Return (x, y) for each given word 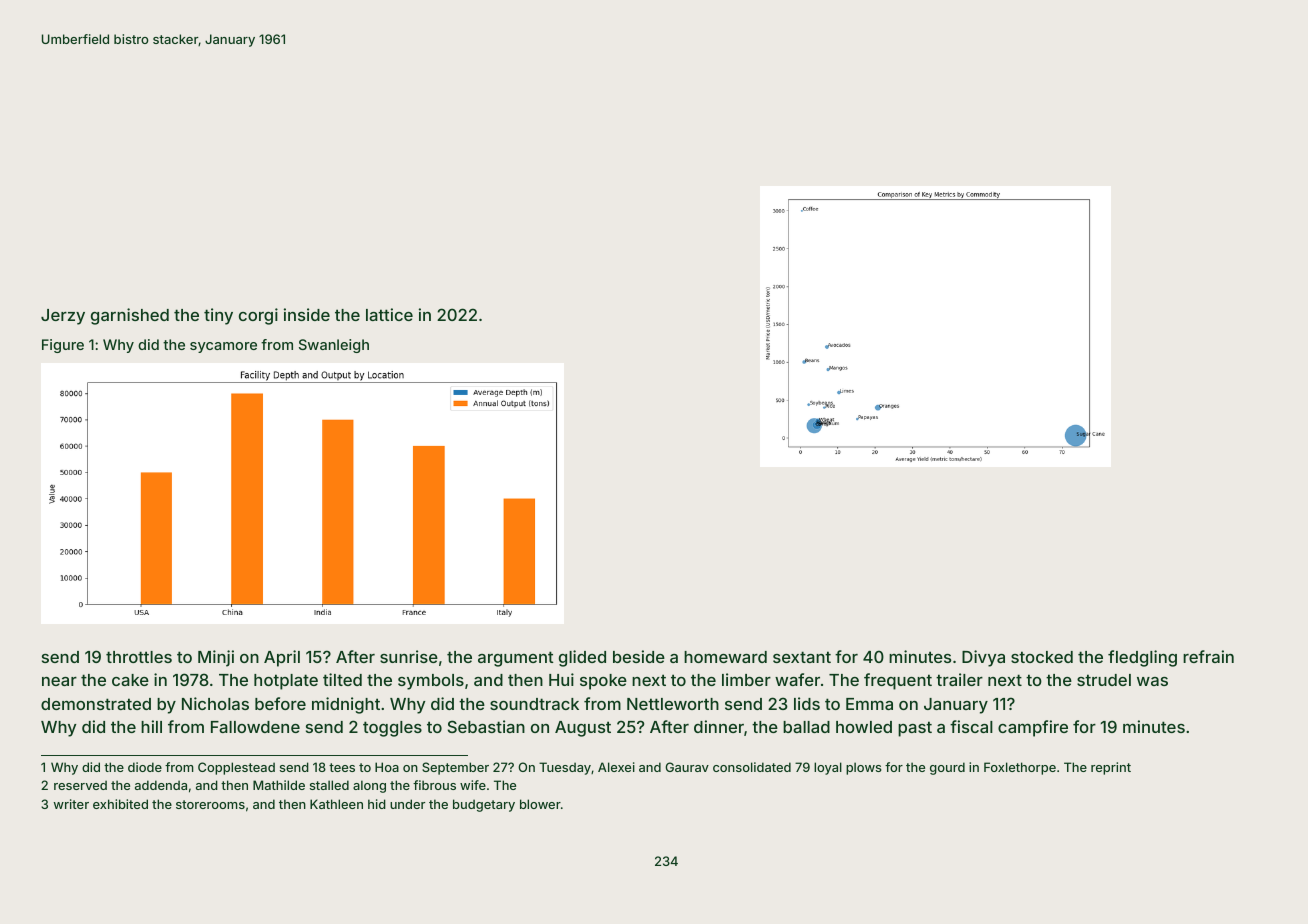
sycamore (223, 347)
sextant (802, 657)
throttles (139, 657)
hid (377, 804)
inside (307, 314)
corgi (258, 316)
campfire (1033, 728)
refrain (1208, 656)
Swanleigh (334, 346)
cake (130, 680)
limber (746, 679)
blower (540, 804)
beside (639, 656)
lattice (389, 314)
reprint (1111, 768)
